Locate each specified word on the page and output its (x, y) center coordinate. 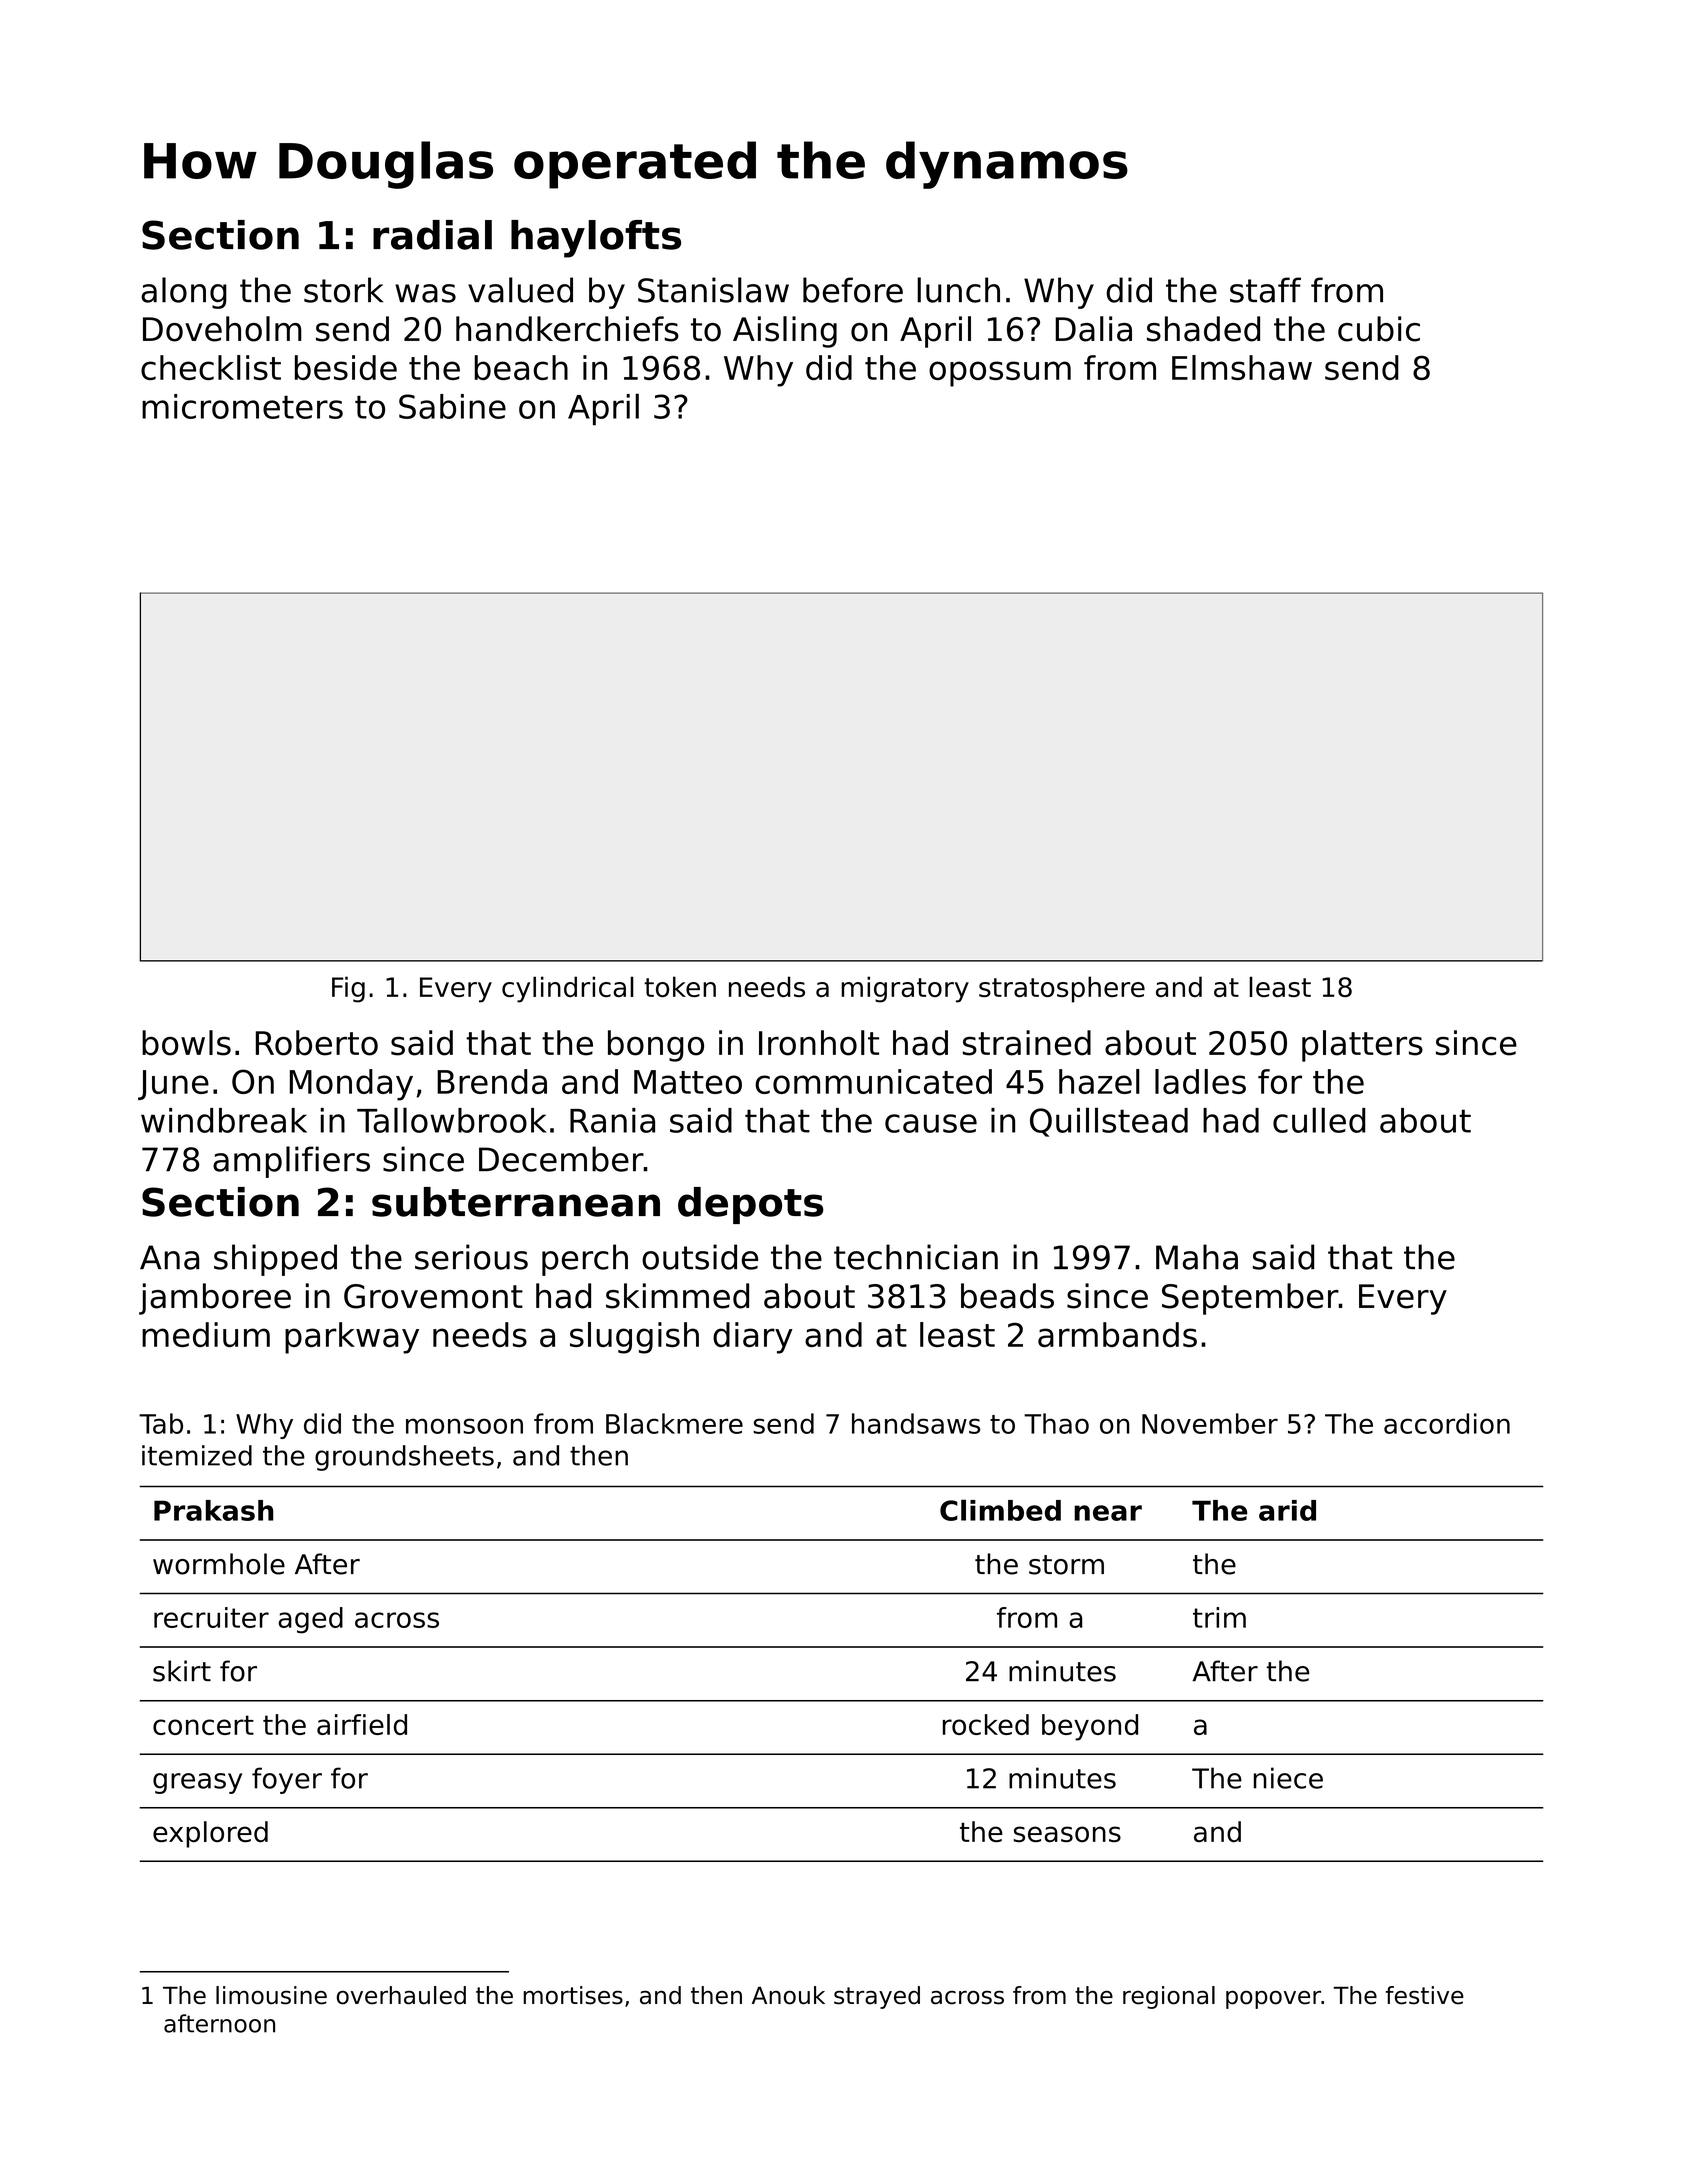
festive (1425, 1995)
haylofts (596, 239)
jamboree (215, 1299)
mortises (573, 1995)
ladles (1200, 1081)
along (184, 293)
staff (1265, 290)
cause (931, 1123)
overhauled (401, 1995)
